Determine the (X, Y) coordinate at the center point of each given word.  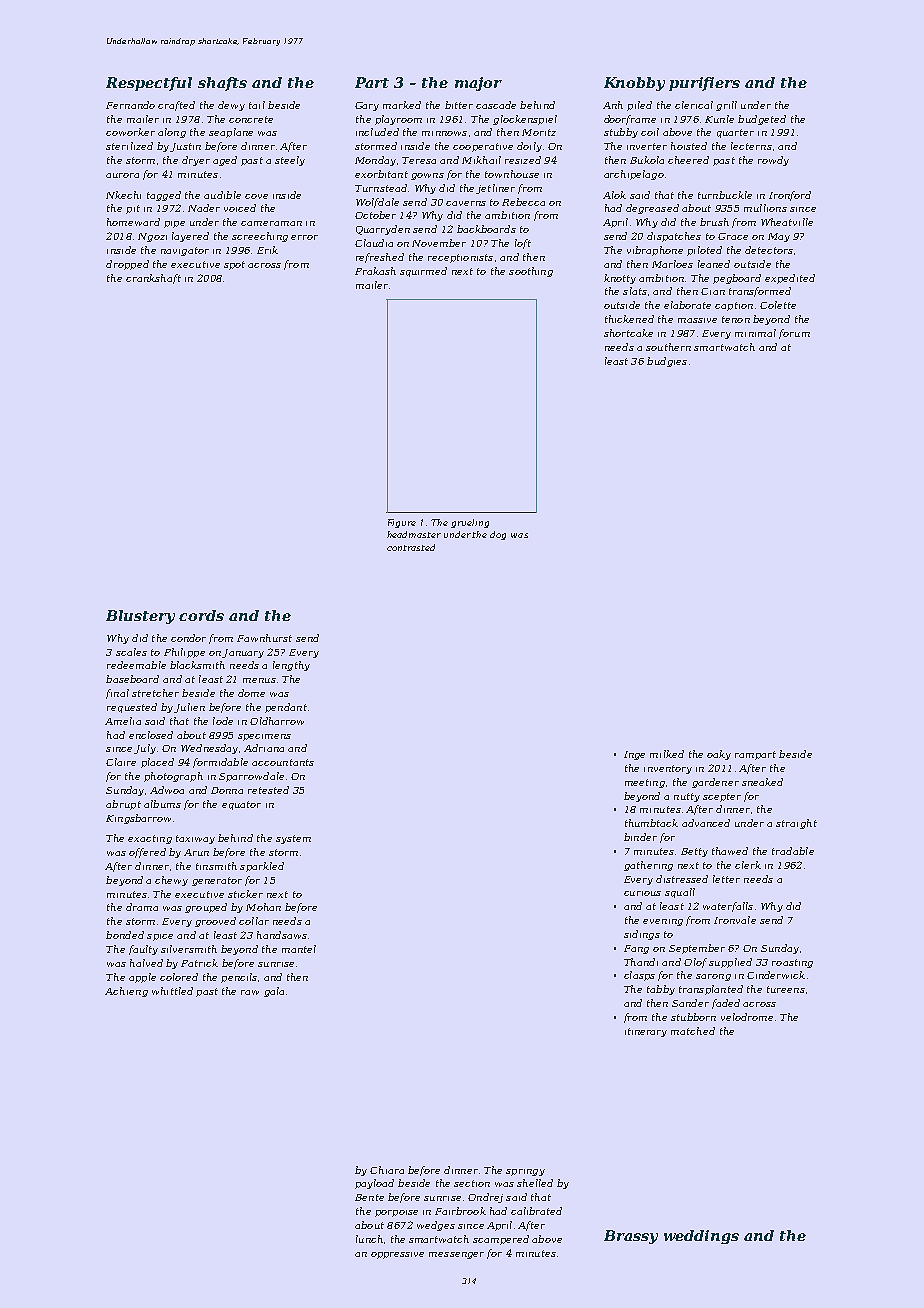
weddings (701, 1237)
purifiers (704, 84)
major (478, 84)
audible (222, 195)
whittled (172, 991)
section (472, 1183)
